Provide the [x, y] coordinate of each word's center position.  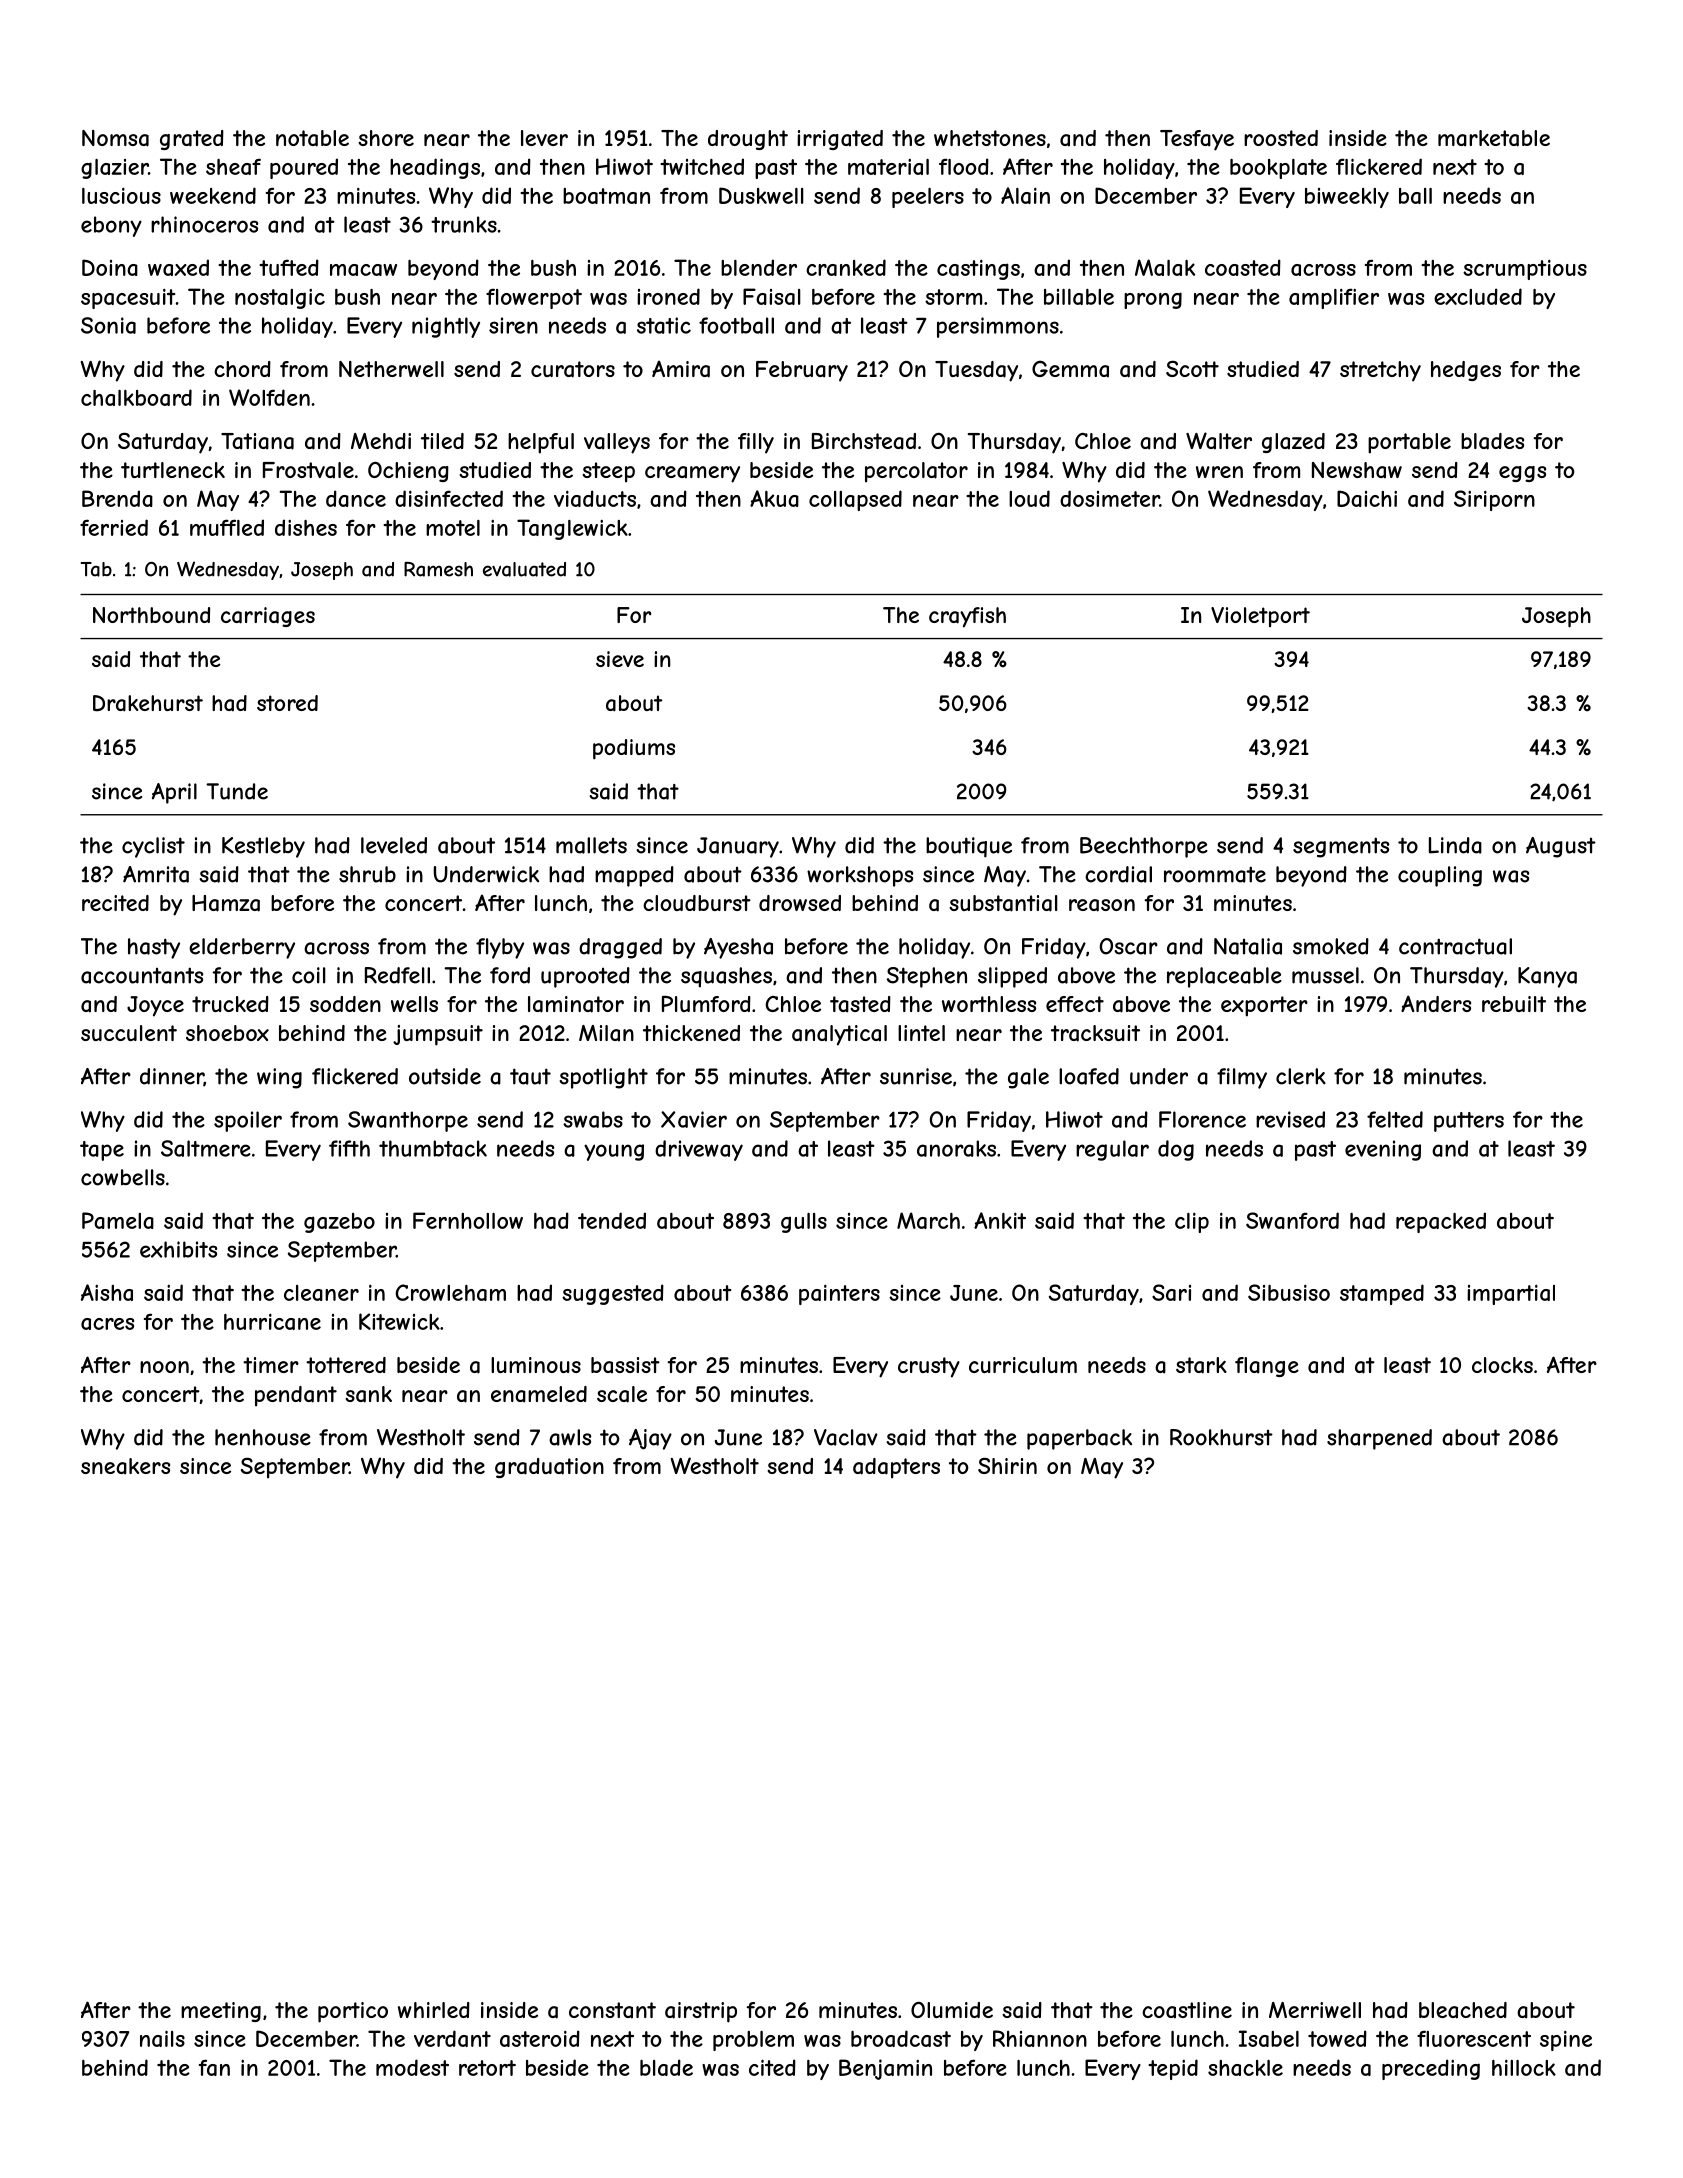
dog [1176, 1150]
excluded [1478, 296]
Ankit [1000, 1220]
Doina [110, 267]
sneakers [125, 1466]
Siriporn [1494, 500]
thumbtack [433, 1148]
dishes [306, 527]
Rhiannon [1040, 2038]
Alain [1025, 195]
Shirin [1007, 1466]
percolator [916, 472]
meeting [221, 2012]
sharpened [1379, 1439]
